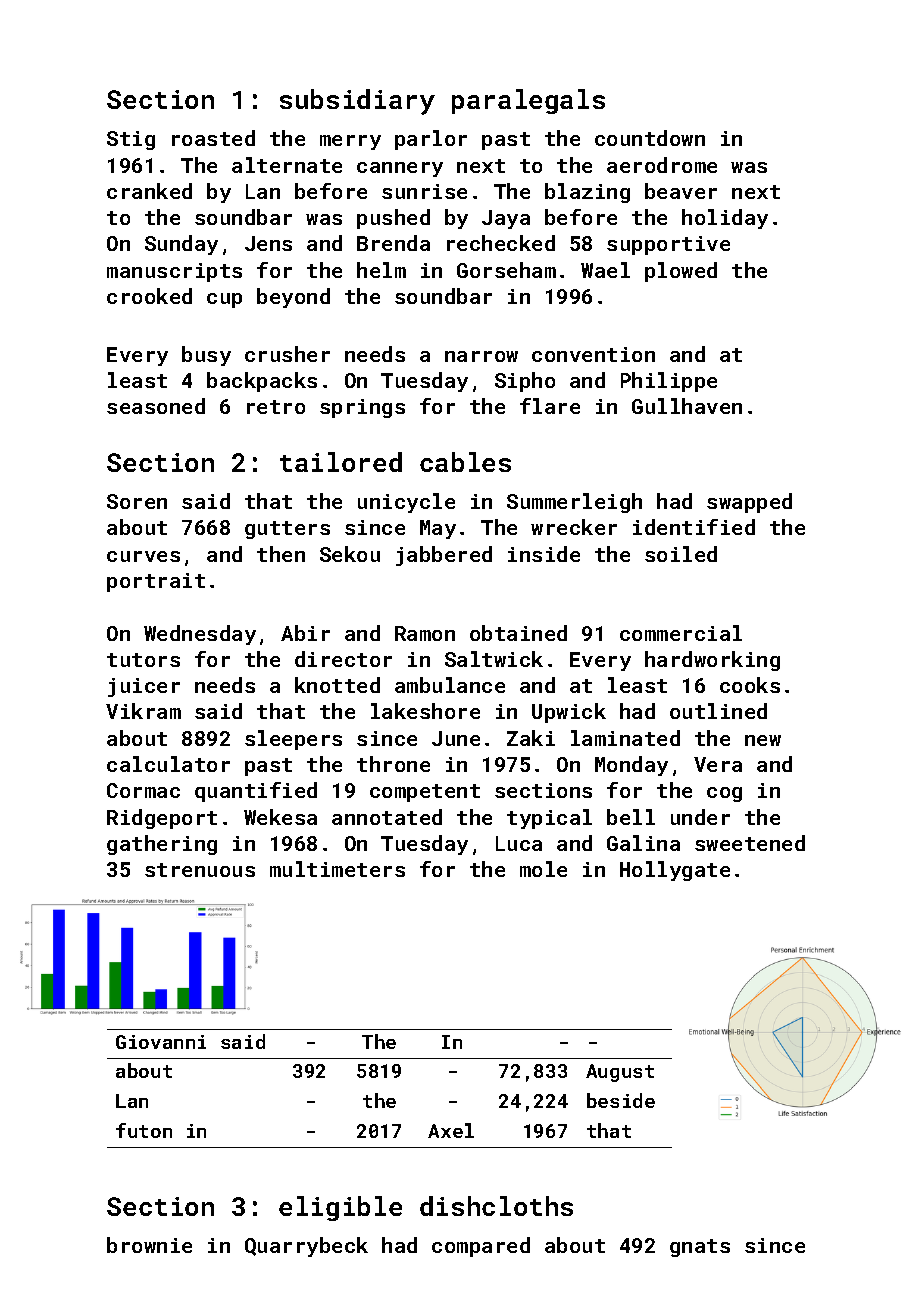  I want to click on competent, so click(425, 793).
